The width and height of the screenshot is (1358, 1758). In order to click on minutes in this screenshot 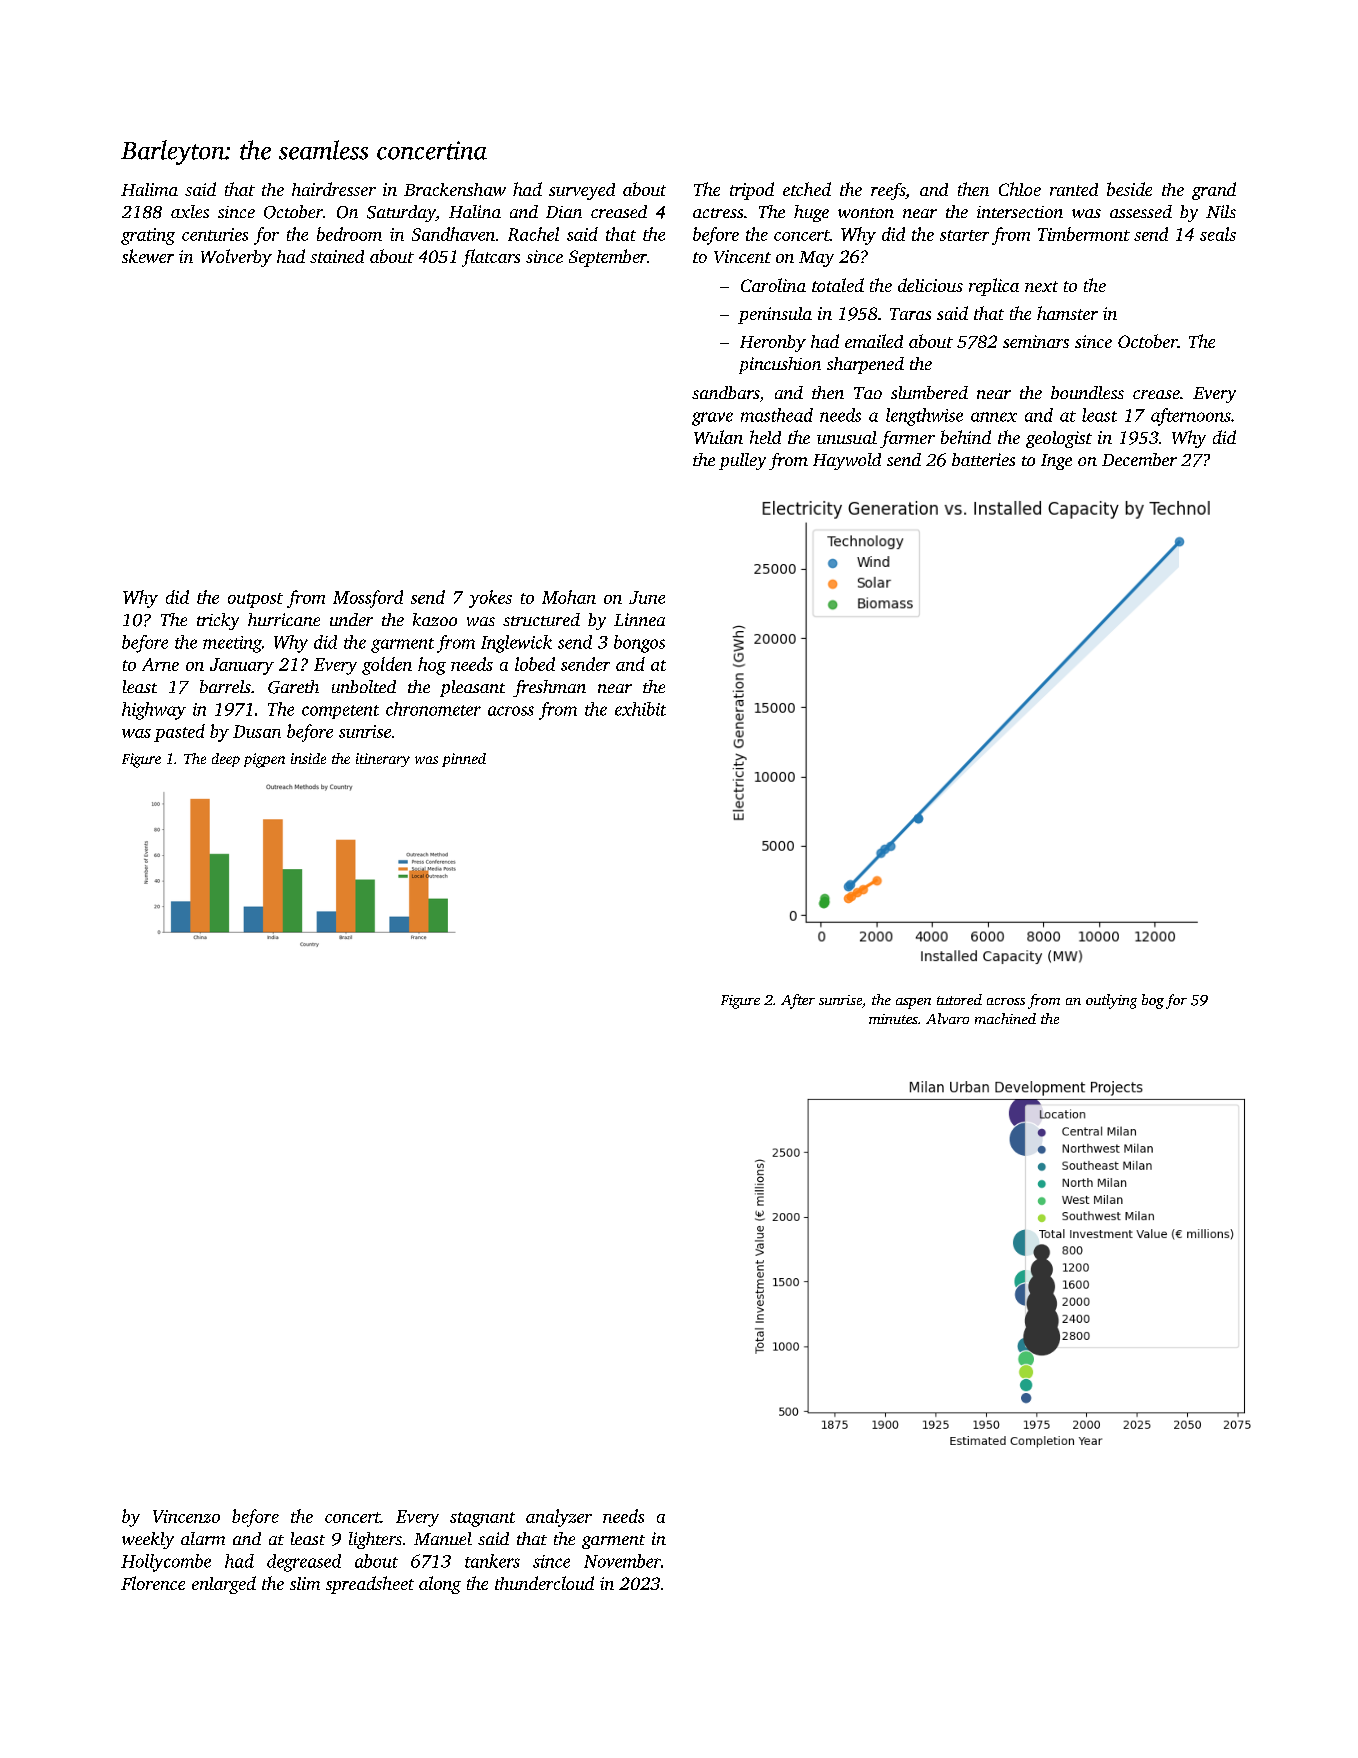, I will do `click(893, 1019)`.
